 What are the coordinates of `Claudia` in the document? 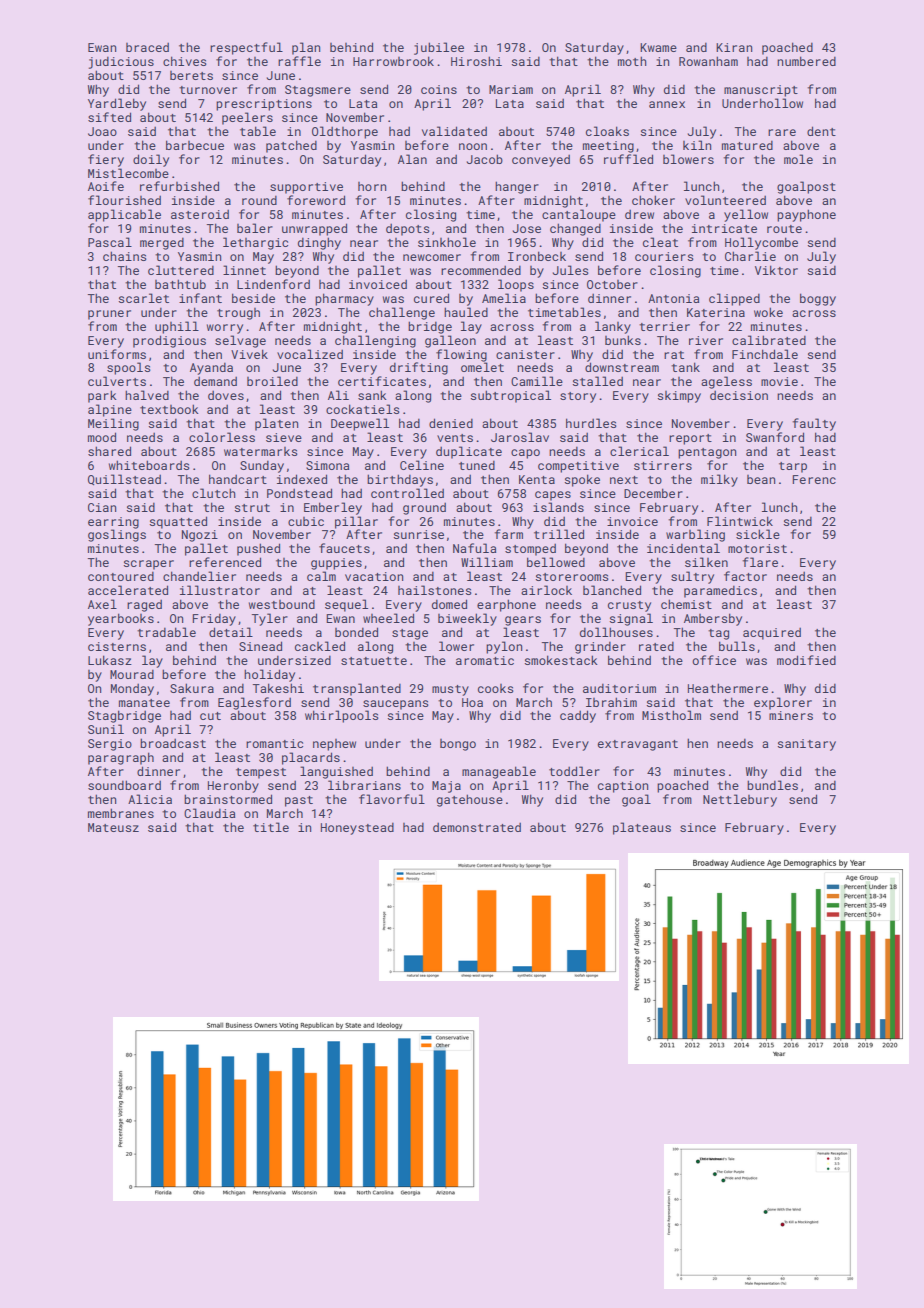 It's located at (209, 813).
